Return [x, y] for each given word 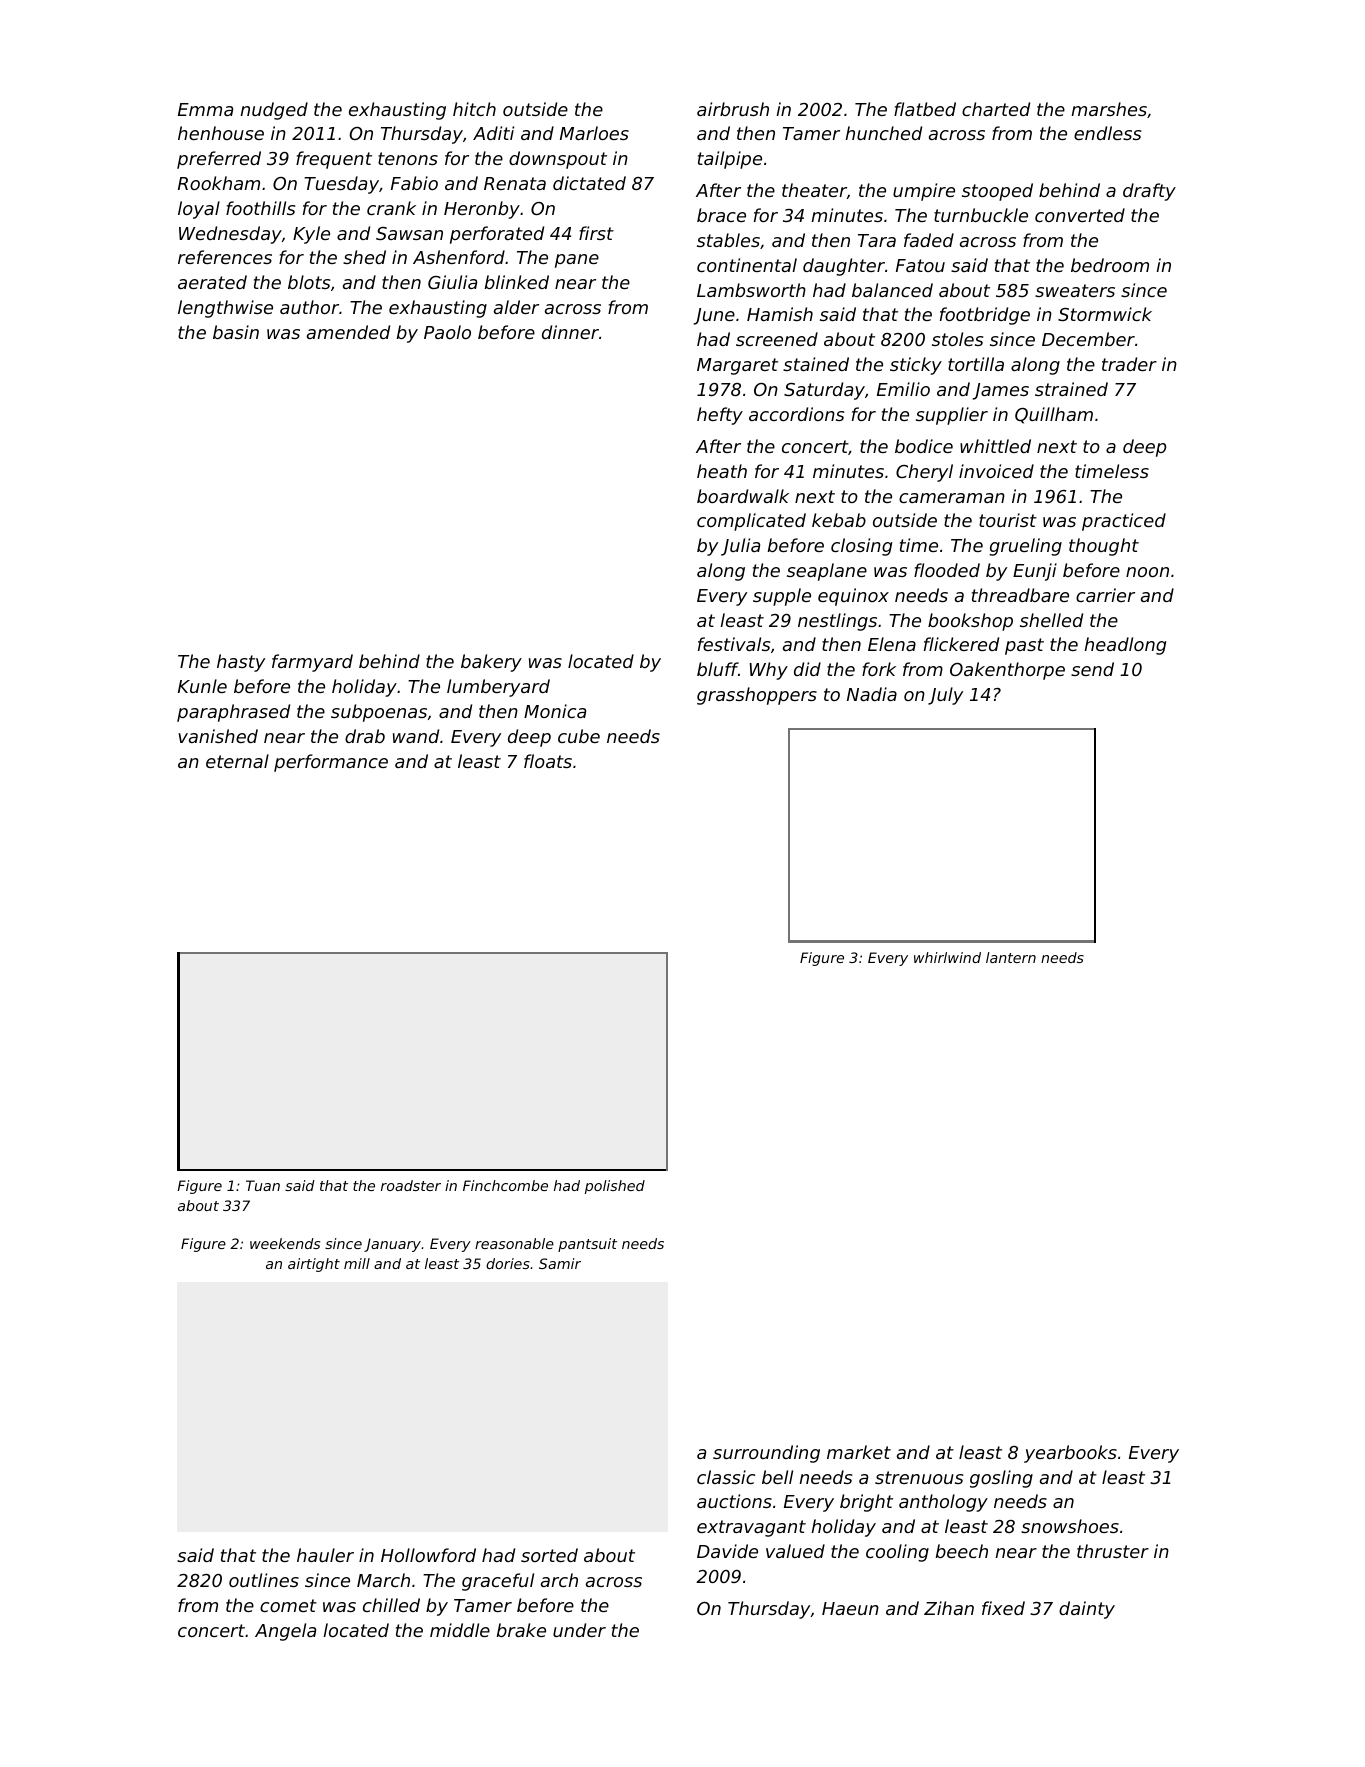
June [714, 316]
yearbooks [1070, 1454]
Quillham [1054, 415]
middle [460, 1630]
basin [236, 332]
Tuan [263, 1185]
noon [1147, 572]
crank [391, 208]
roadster [411, 1185]
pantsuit [587, 1245]
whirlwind [947, 957]
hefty [720, 416]
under [579, 1630]
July [945, 696]
